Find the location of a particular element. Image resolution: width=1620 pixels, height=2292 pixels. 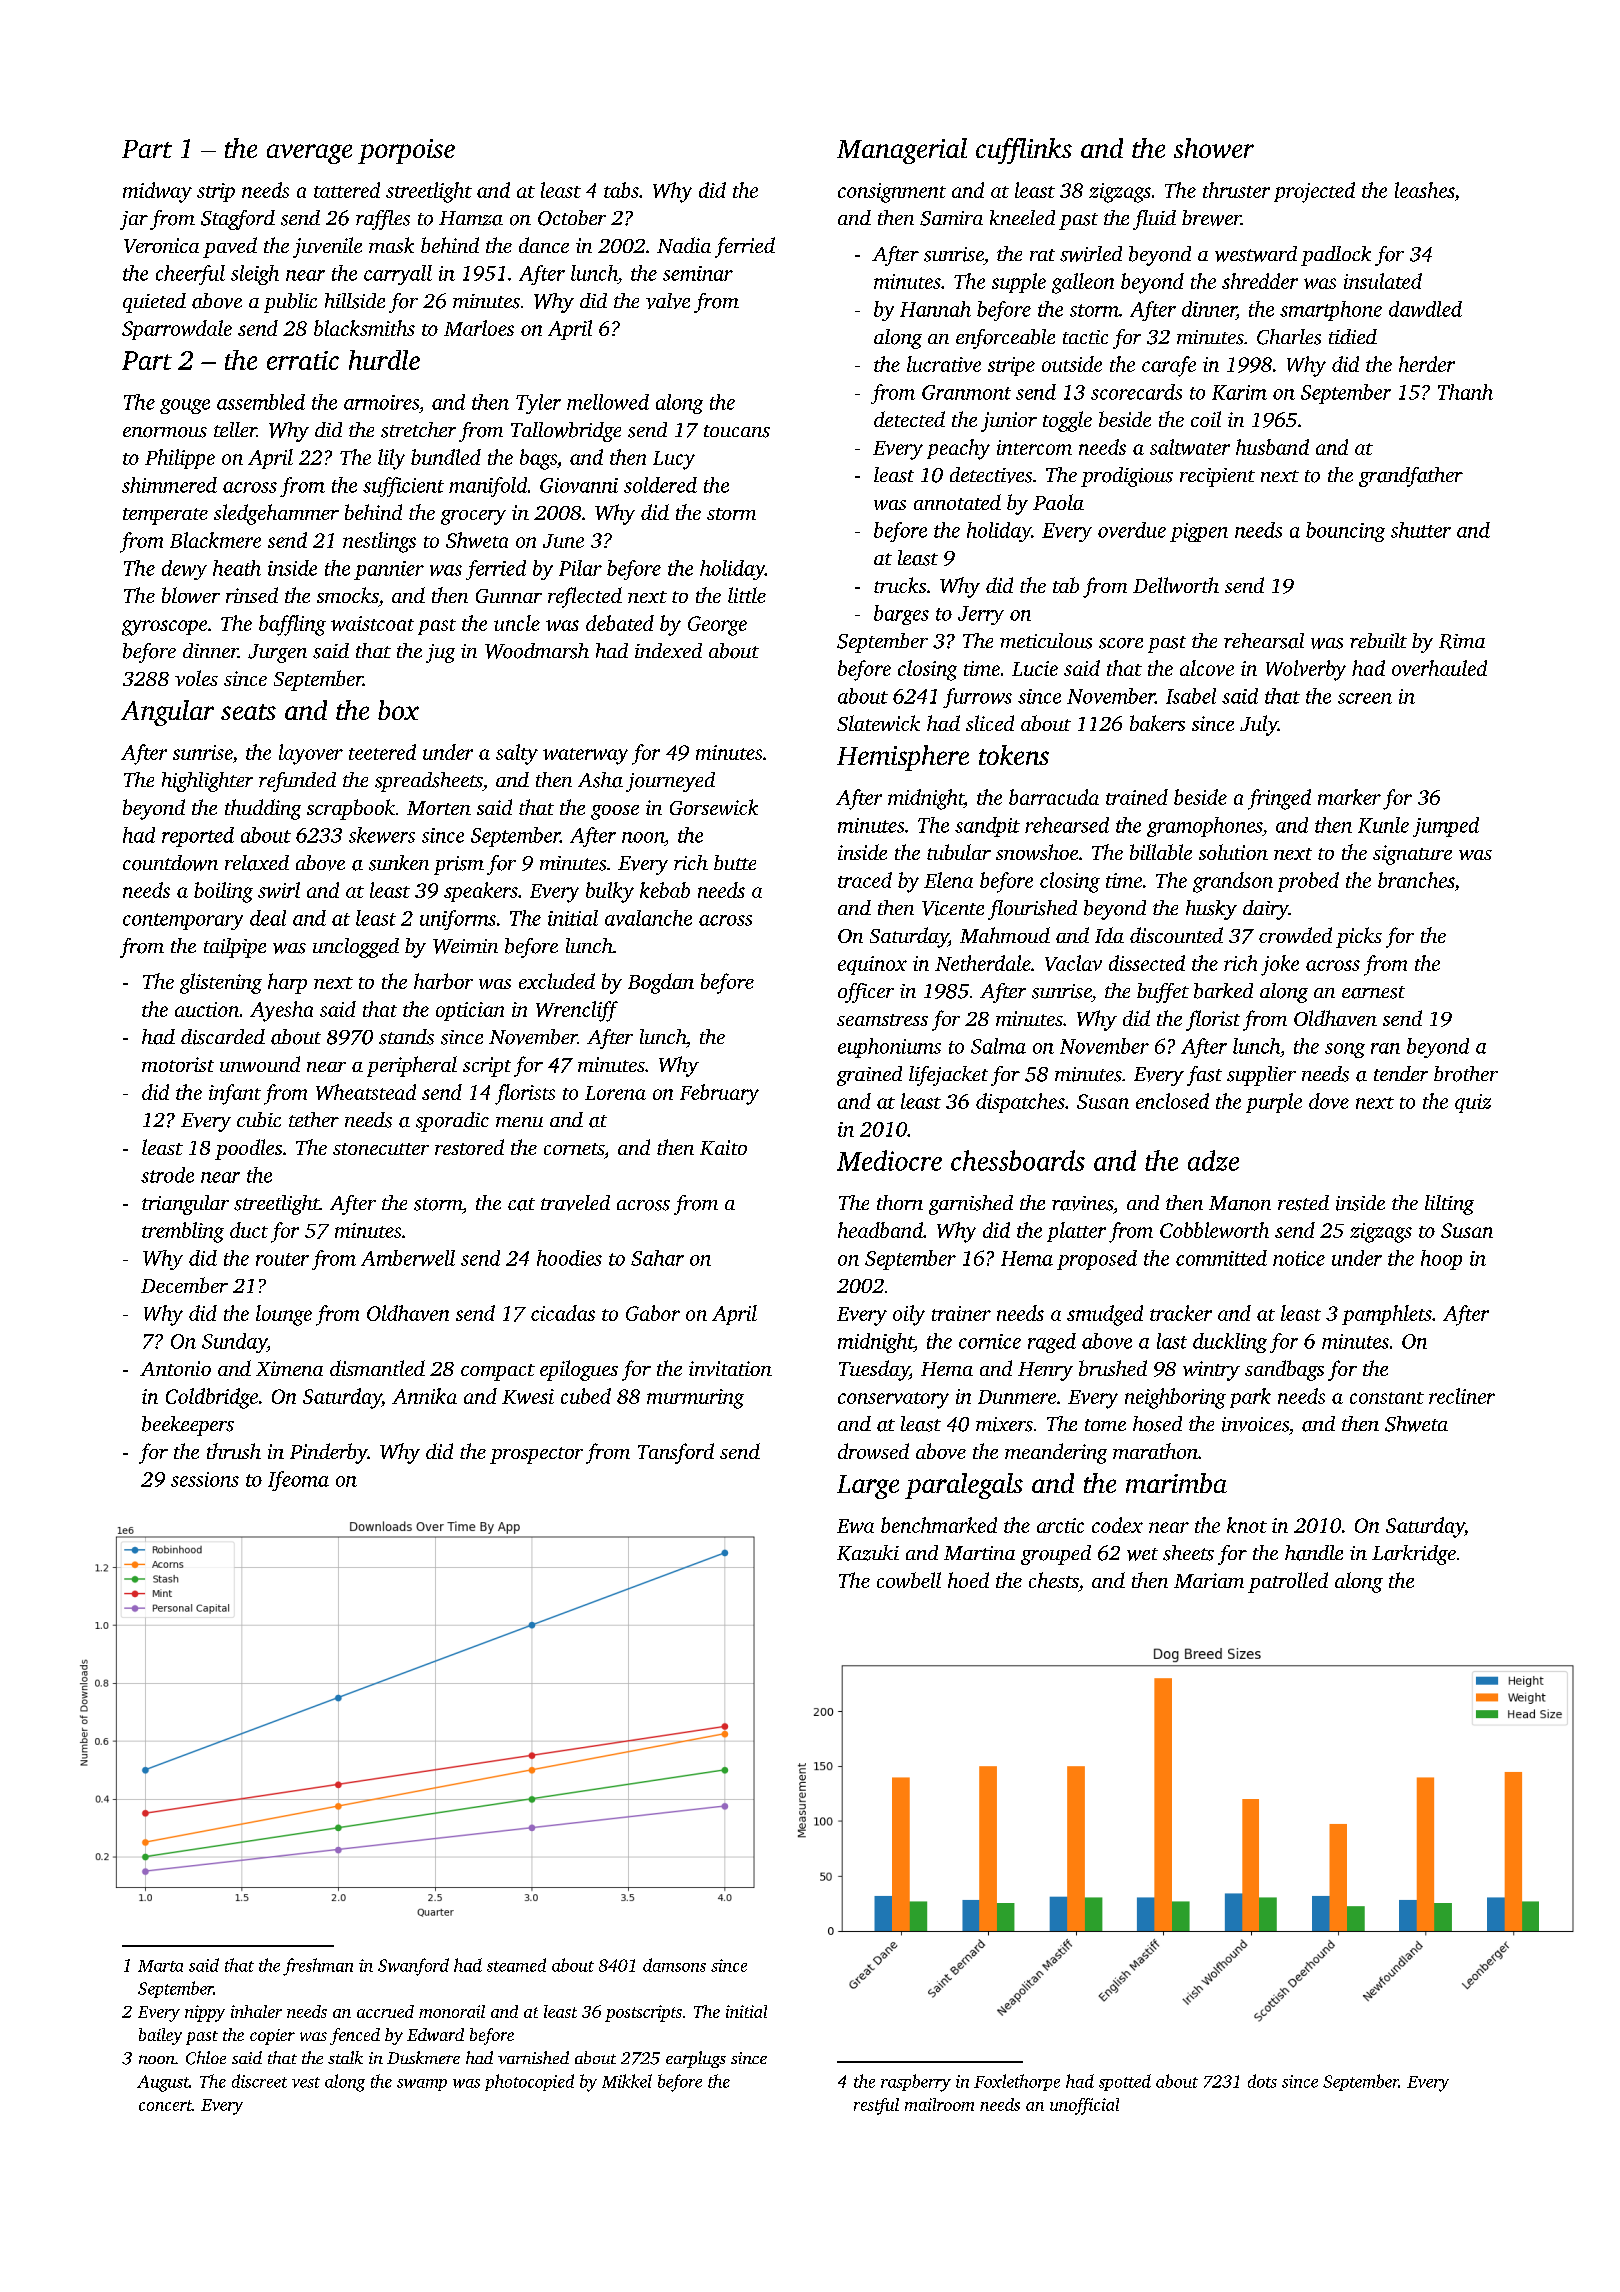

proposed is located at coordinates (1097, 1260).
